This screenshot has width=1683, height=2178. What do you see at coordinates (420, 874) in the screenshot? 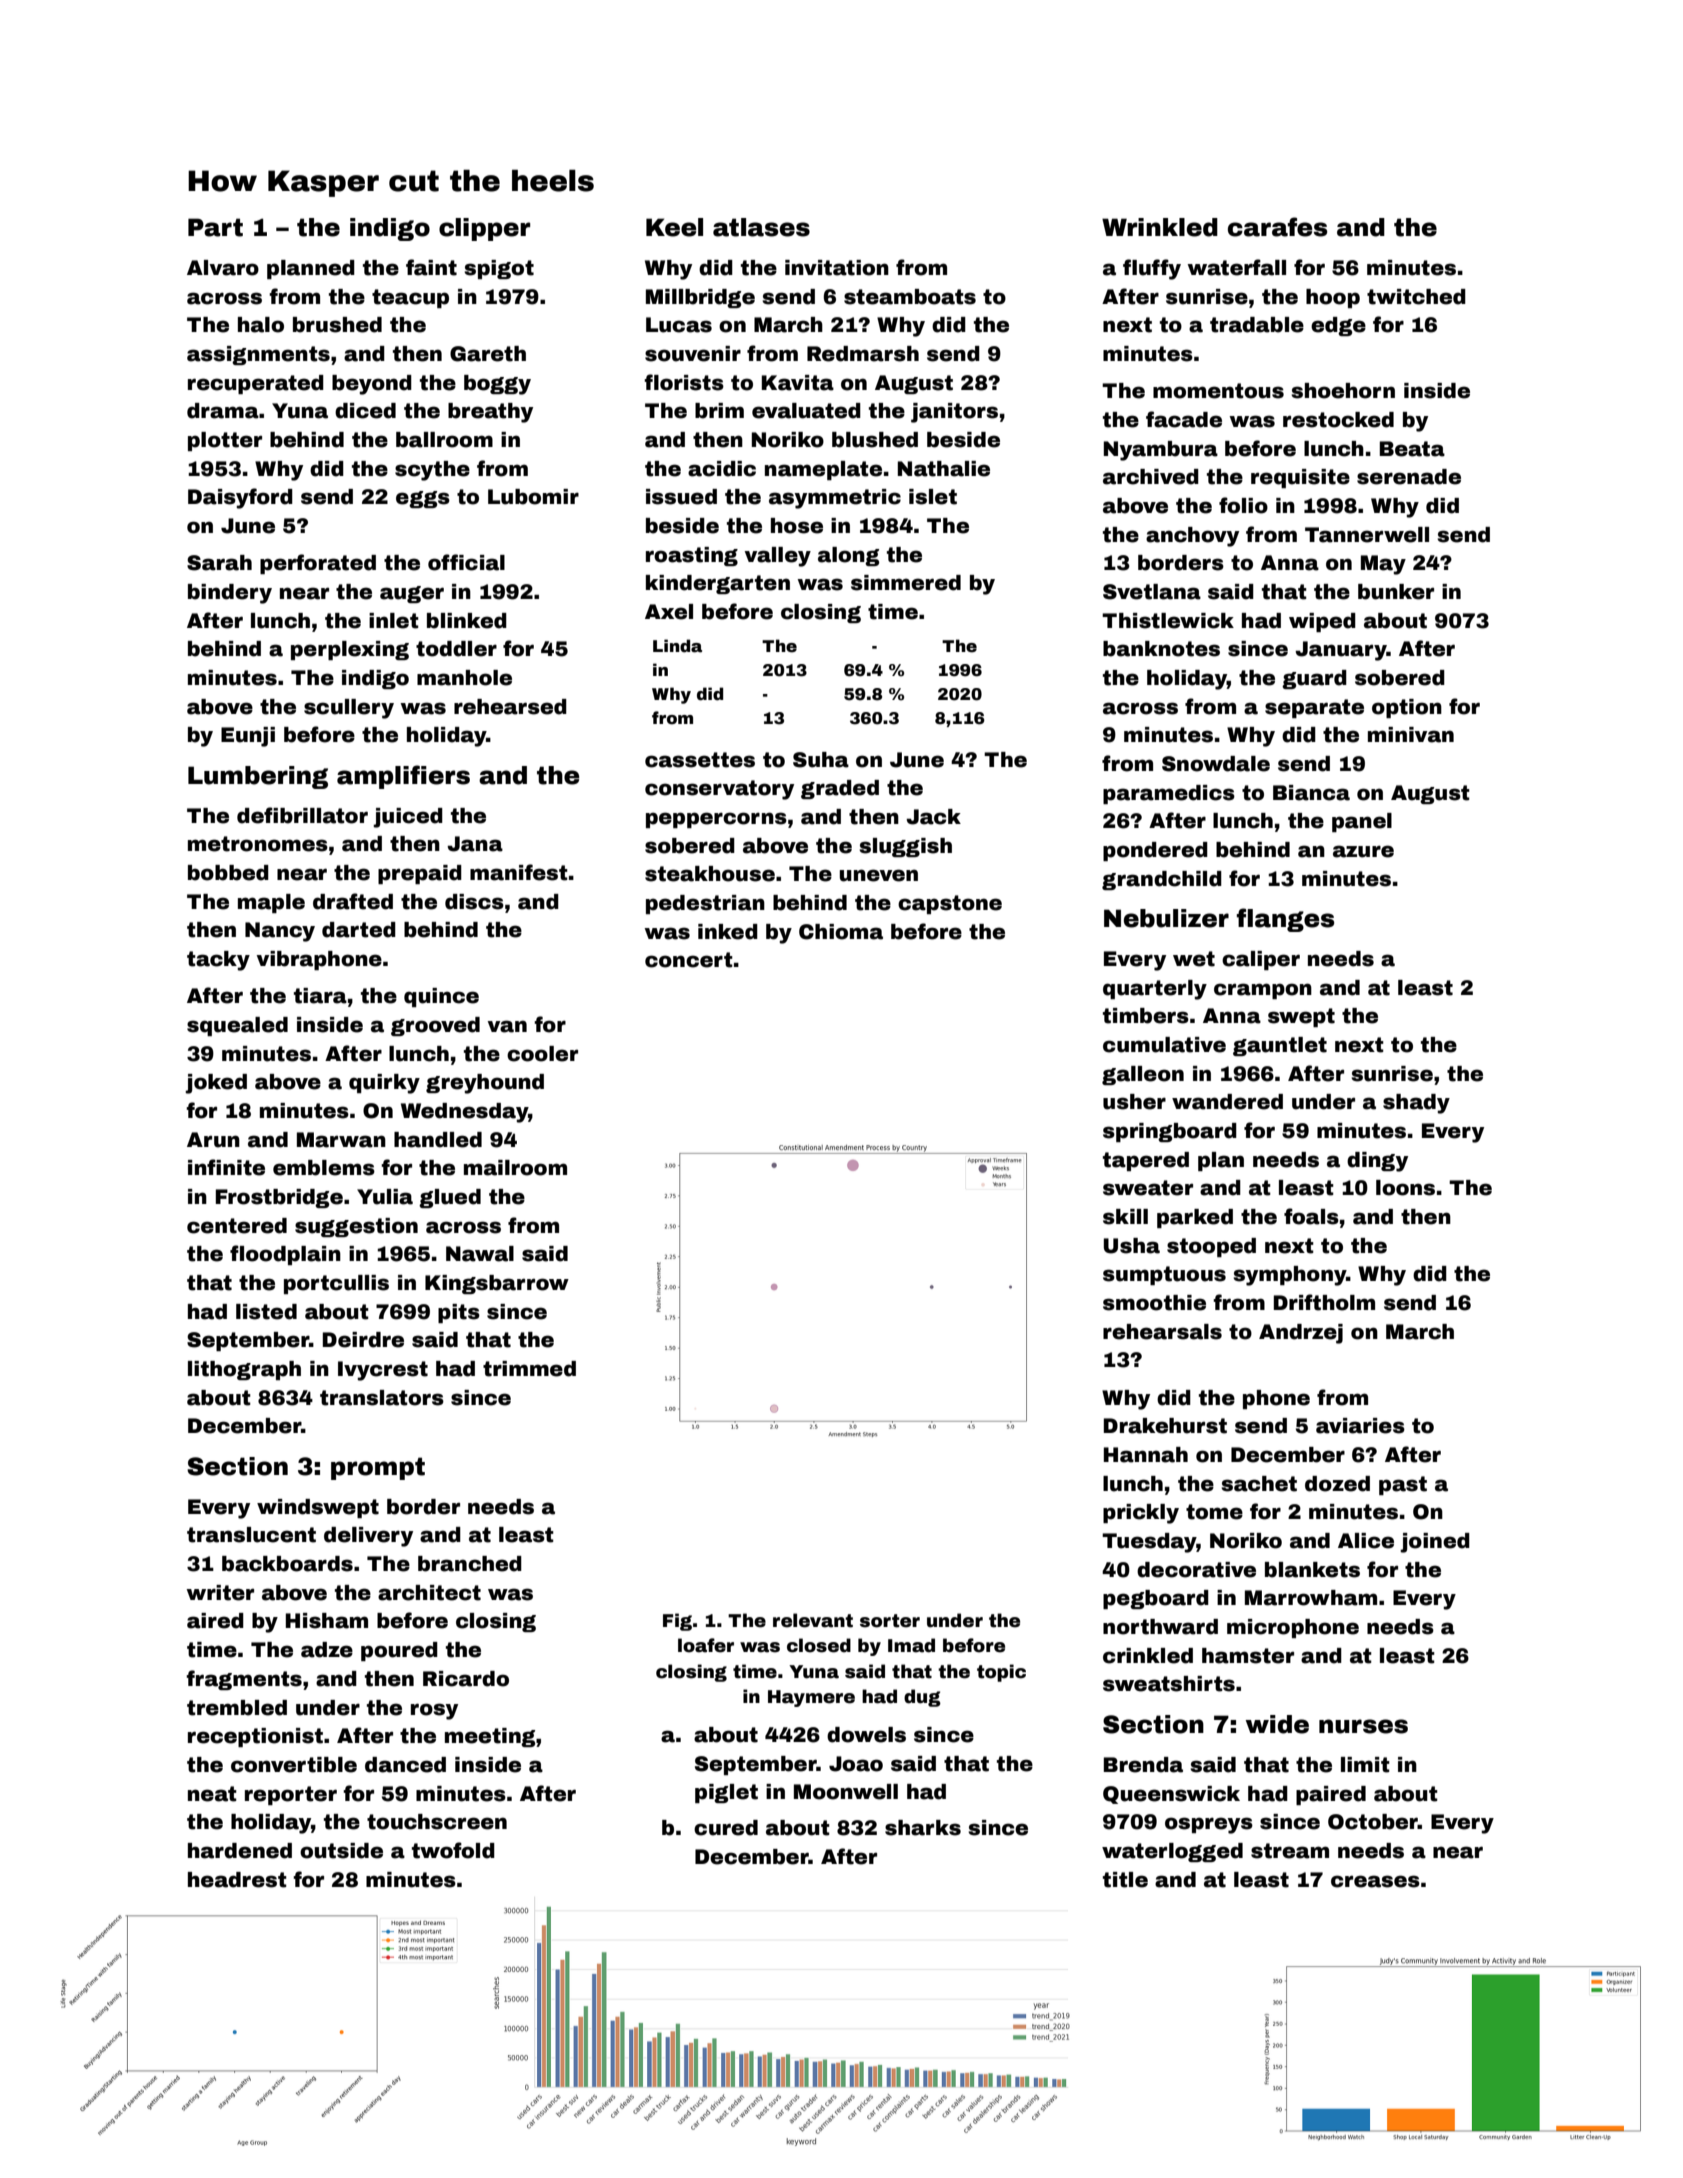
I see `prepaid` at bounding box center [420, 874].
